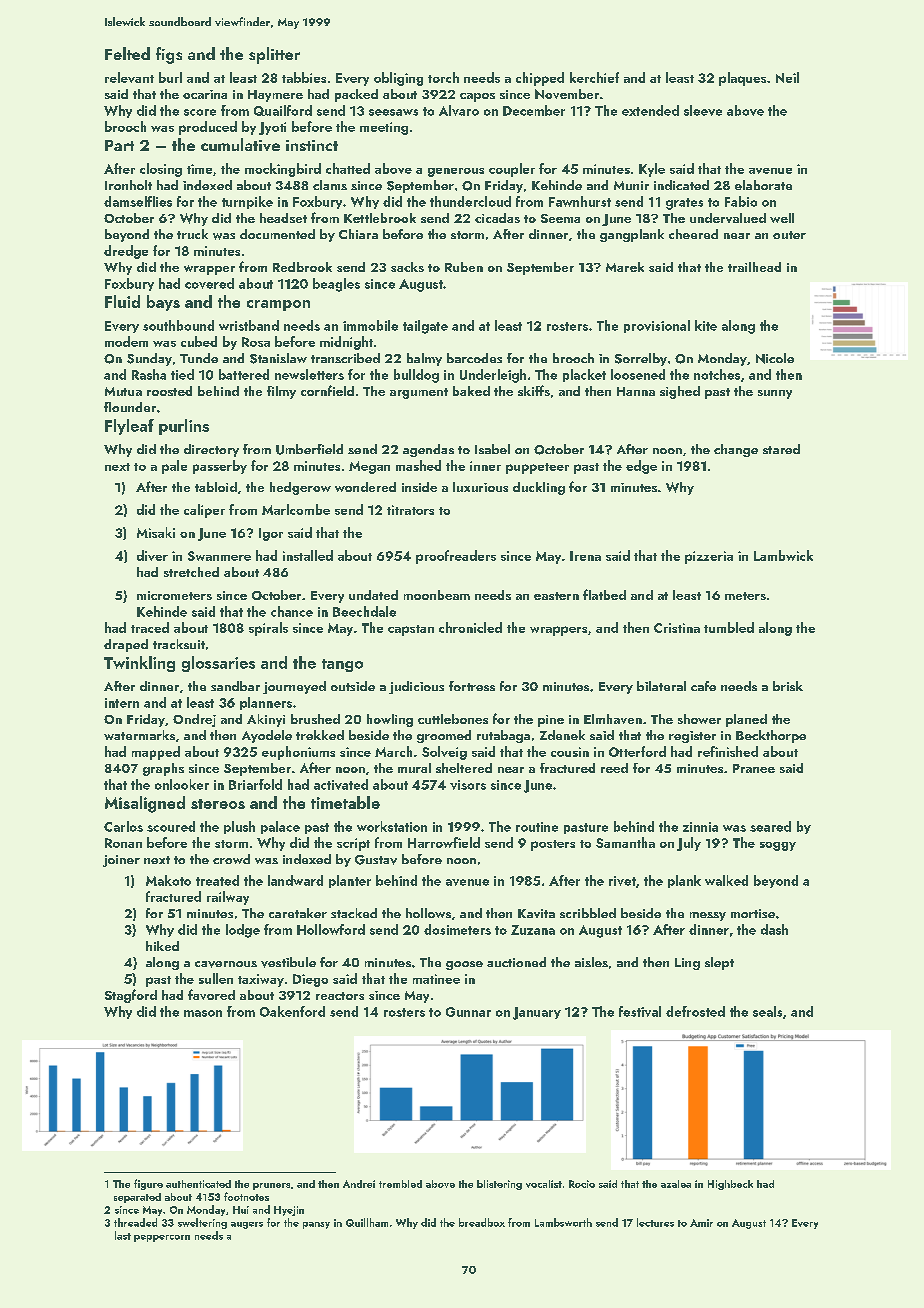  What do you see at coordinates (537, 468) in the screenshot?
I see `puppeteer` at bounding box center [537, 468].
